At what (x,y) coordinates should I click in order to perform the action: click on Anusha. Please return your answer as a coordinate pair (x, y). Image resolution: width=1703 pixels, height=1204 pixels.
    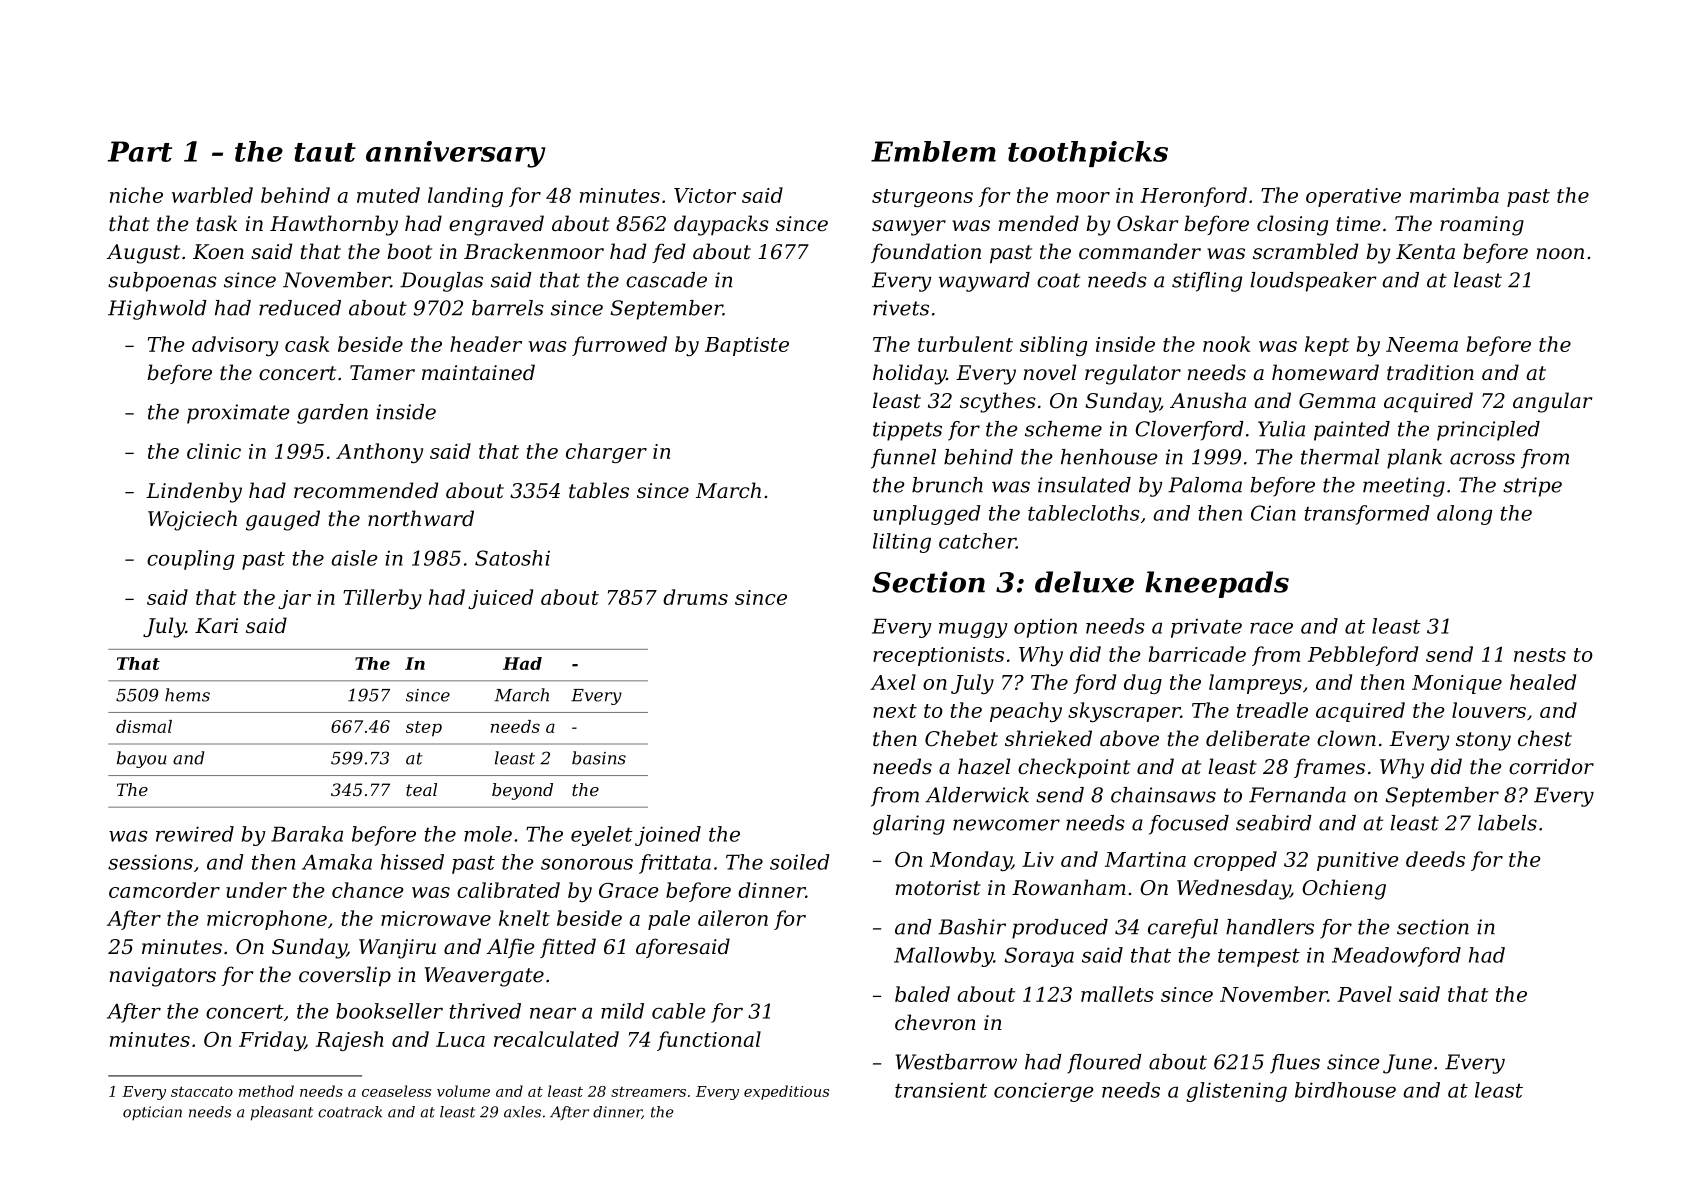
    Looking at the image, I should click on (1208, 400).
